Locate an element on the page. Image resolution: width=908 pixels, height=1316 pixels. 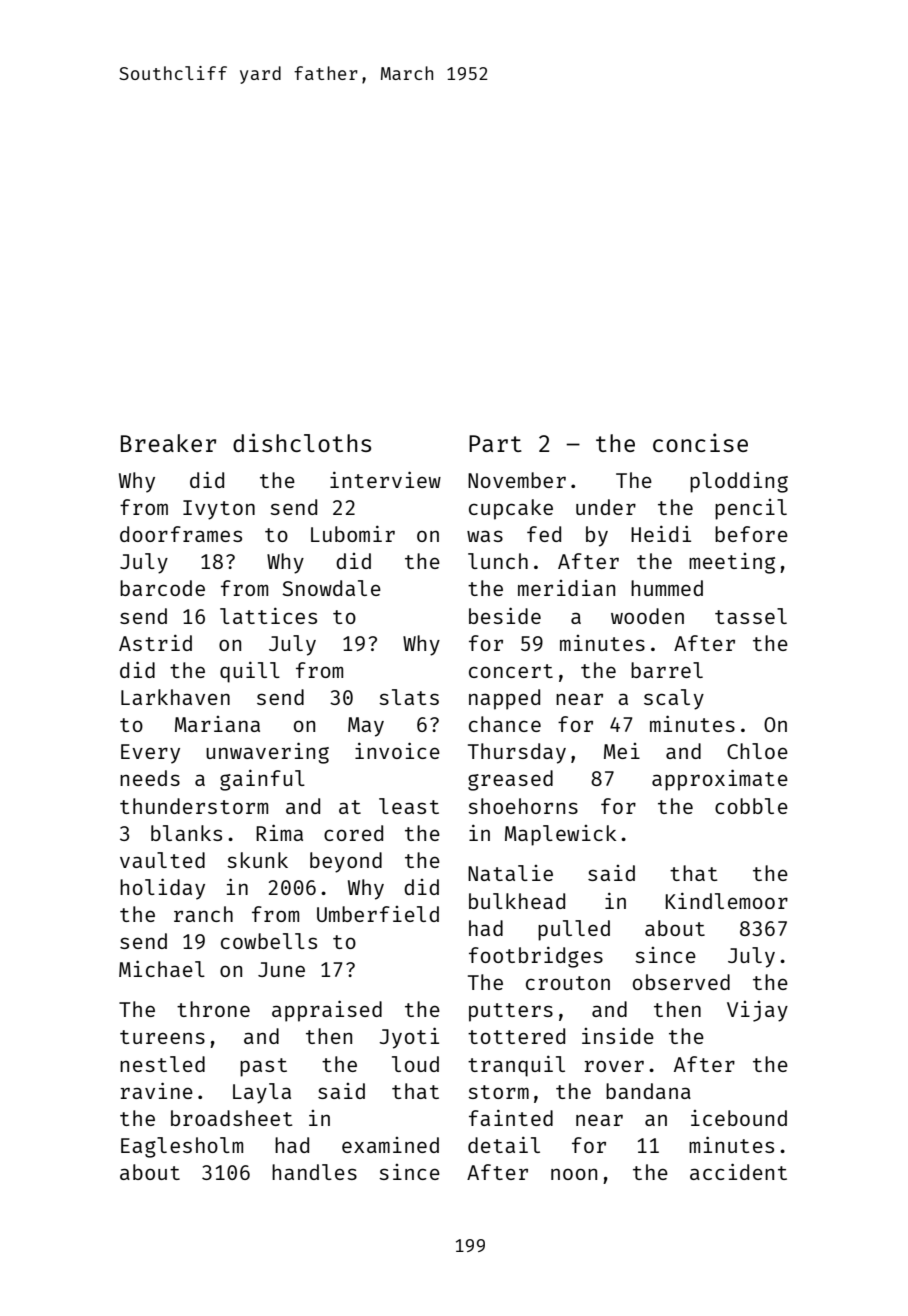
bulkhead is located at coordinates (517, 901).
